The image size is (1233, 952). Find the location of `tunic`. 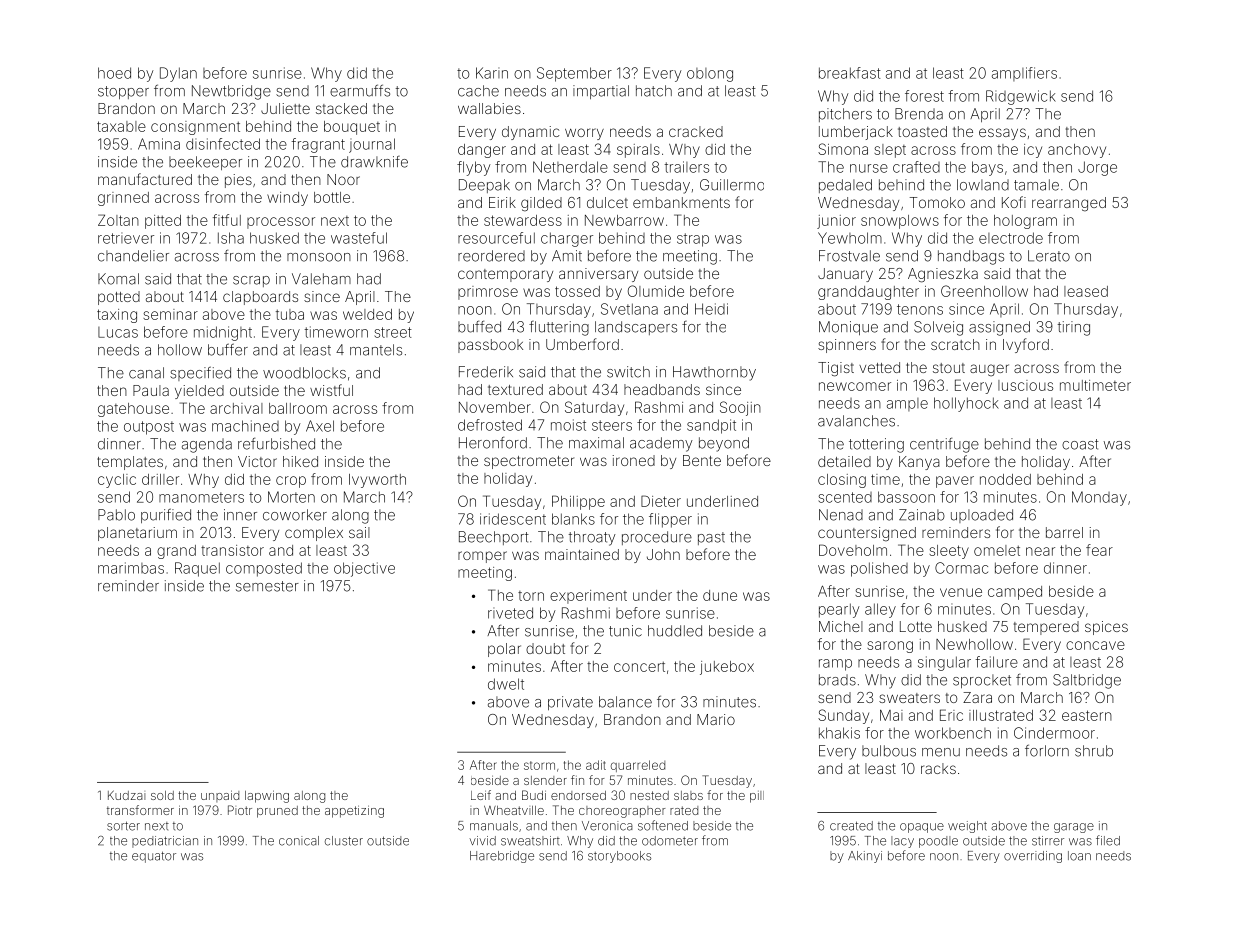

tunic is located at coordinates (625, 631).
